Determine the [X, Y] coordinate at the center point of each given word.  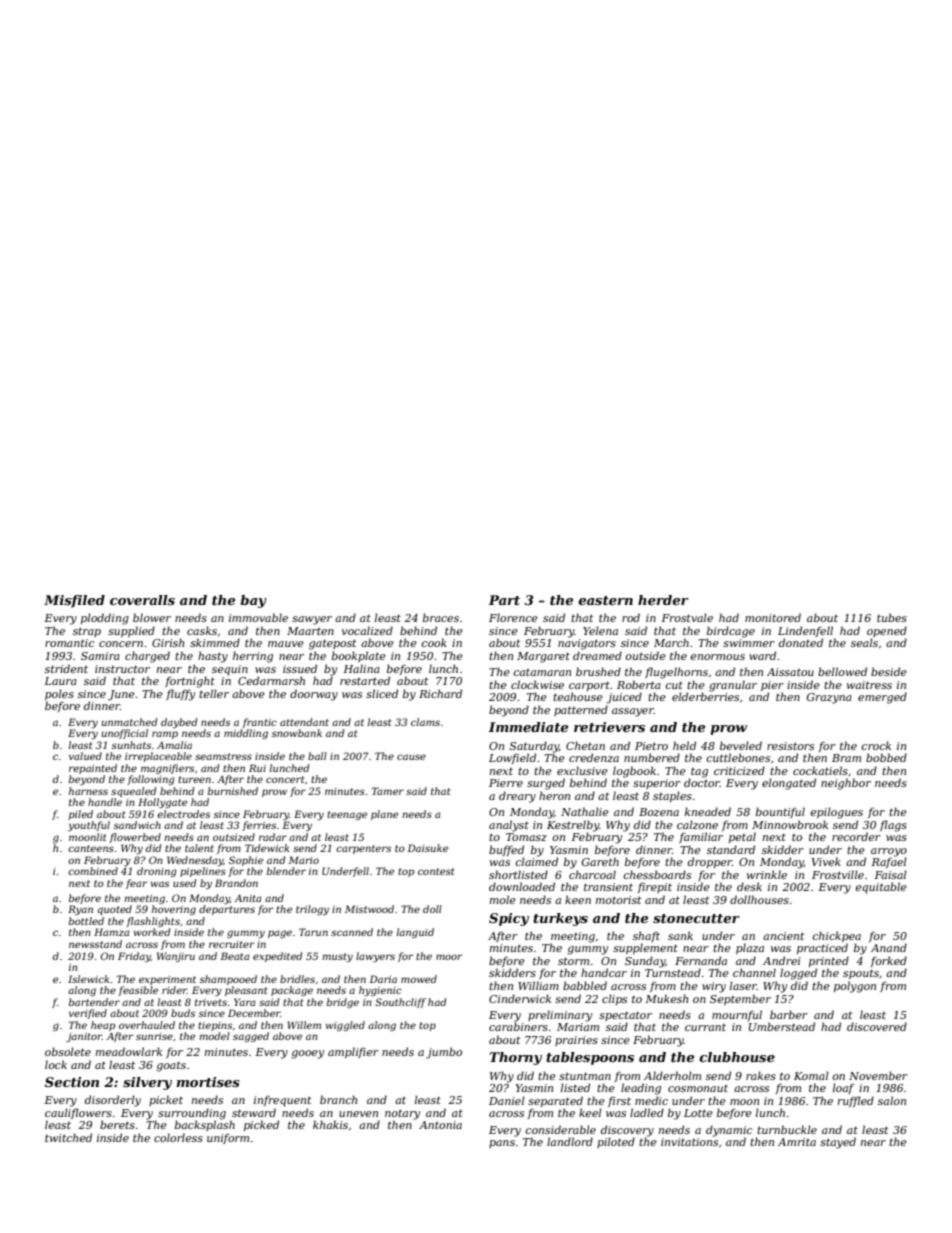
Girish [168, 642]
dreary [517, 797]
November [878, 1075]
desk [749, 886]
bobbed [886, 757]
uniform [228, 1139]
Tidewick [267, 848]
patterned [581, 710]
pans [502, 1144]
